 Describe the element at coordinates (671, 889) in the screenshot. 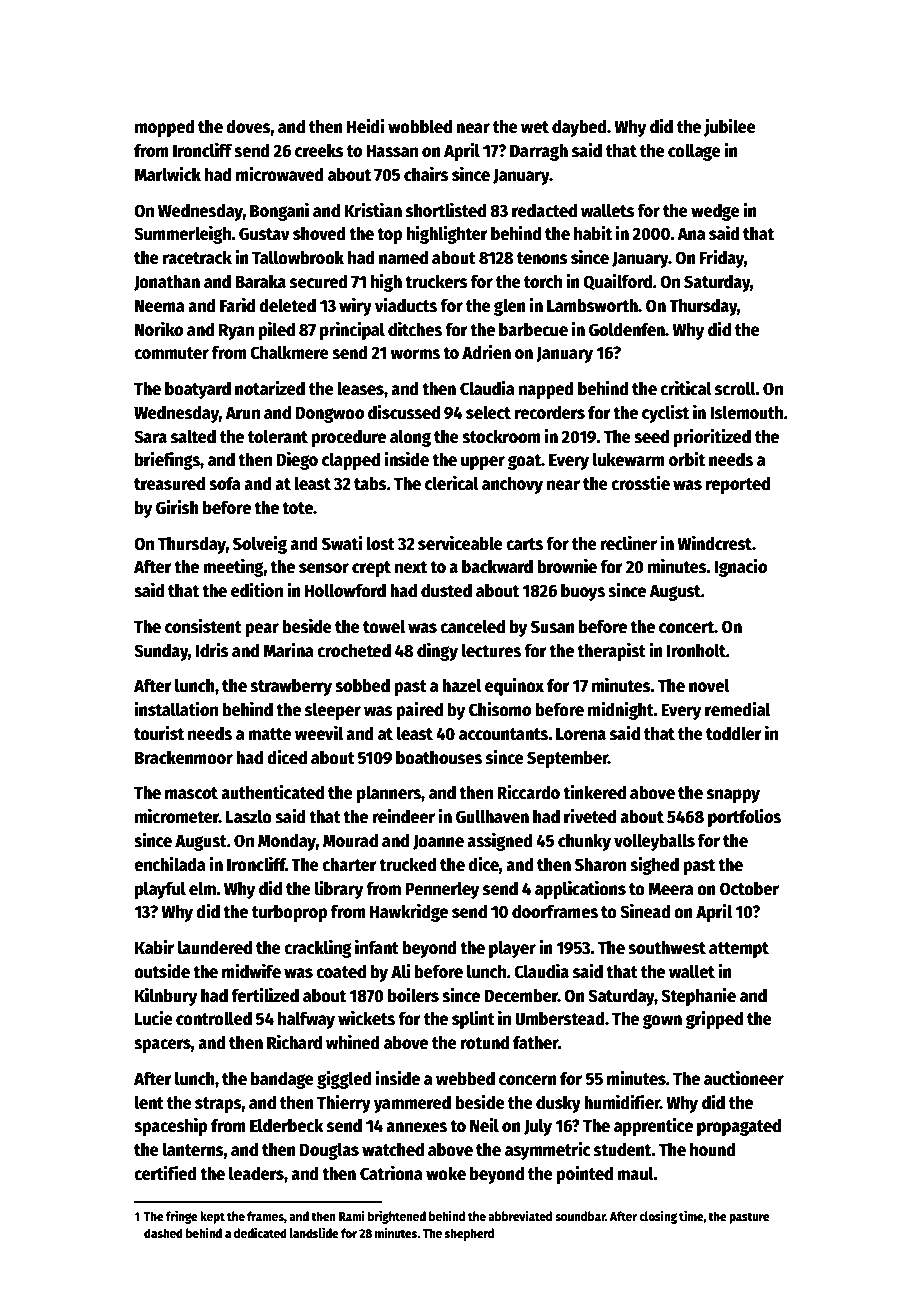

I see `Meera` at that location.
